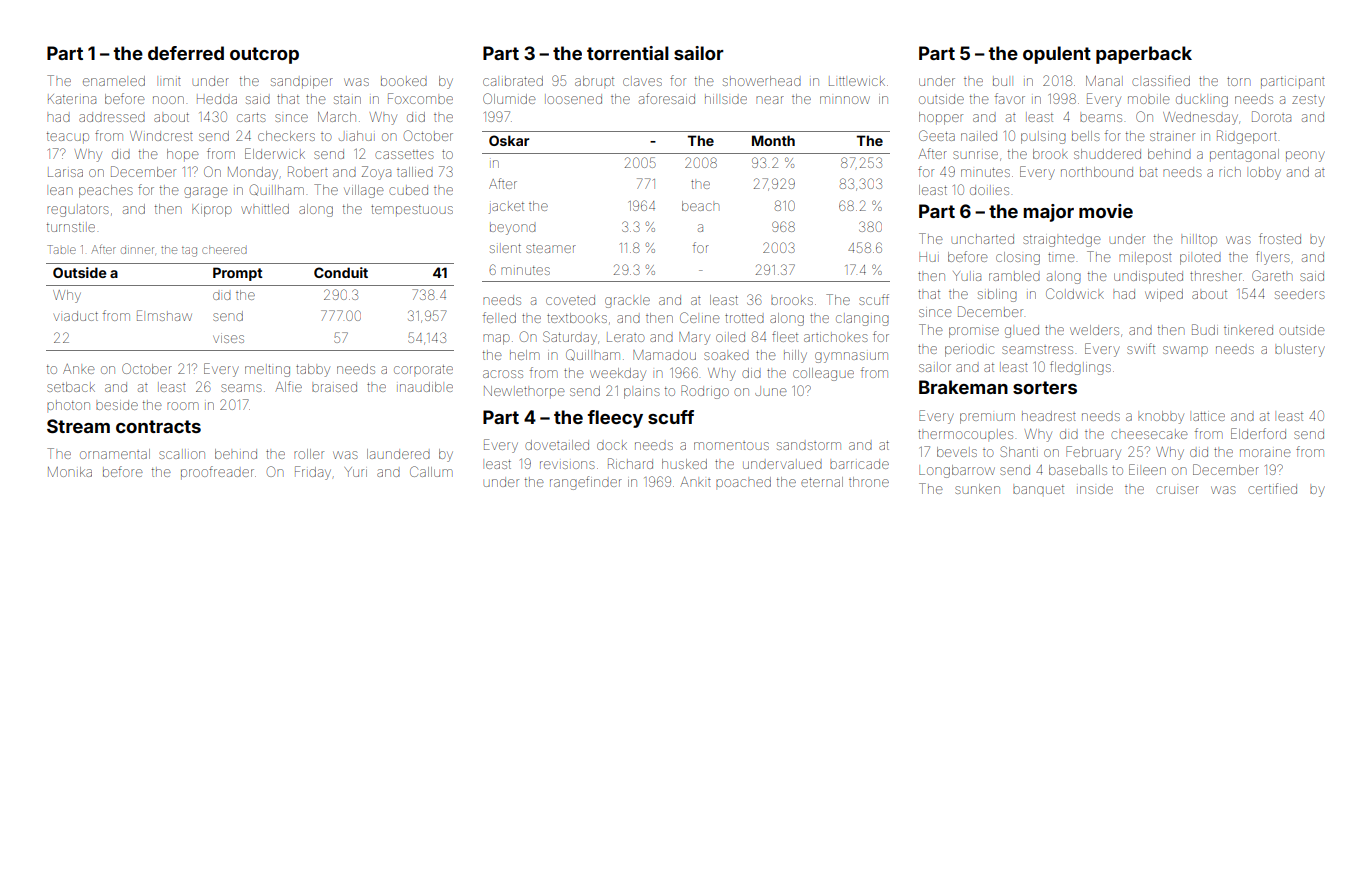  Describe the element at coordinates (114, 81) in the screenshot. I see `enameled` at that location.
